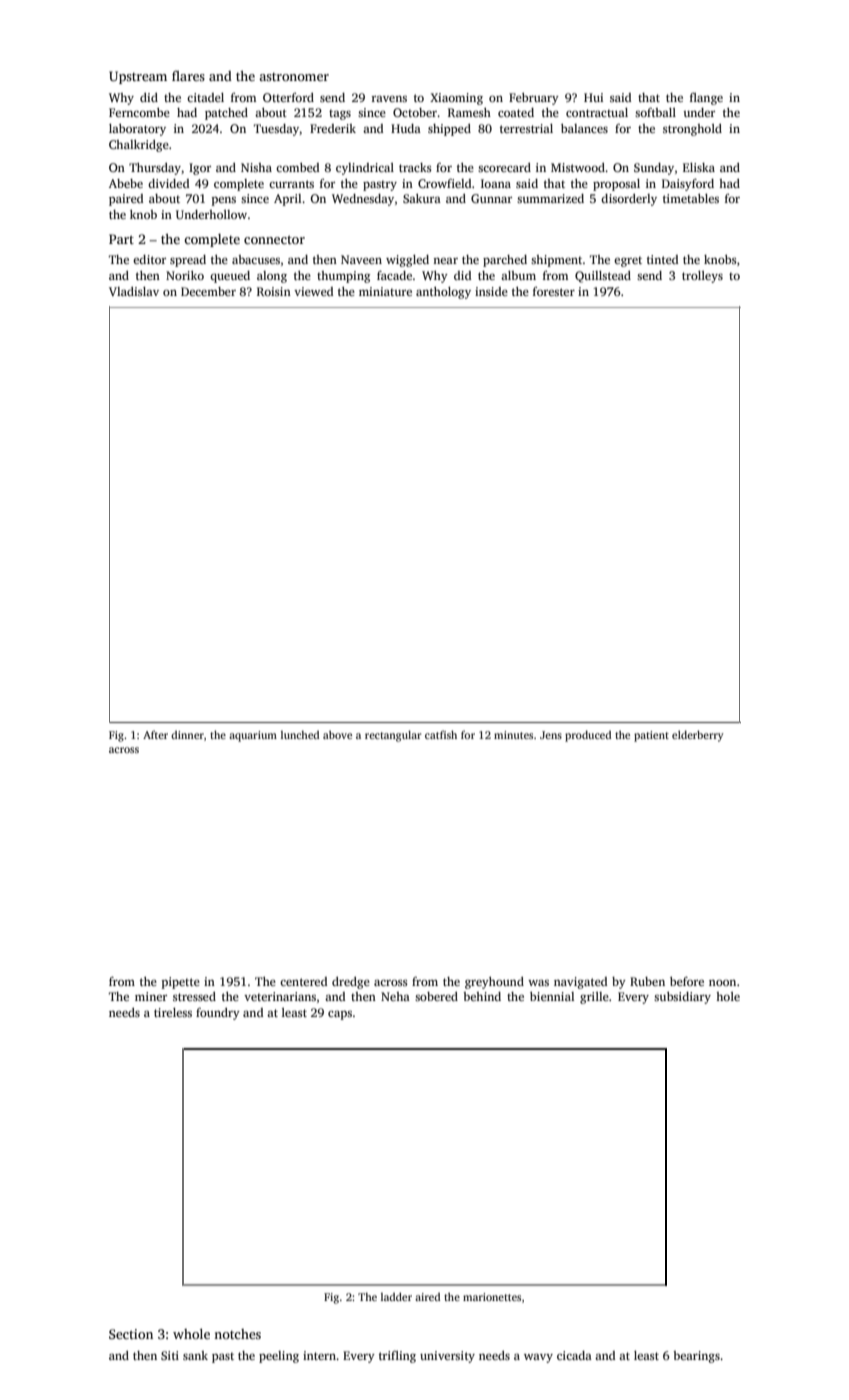 This screenshot has height=1400, width=849. I want to click on flange, so click(706, 99).
